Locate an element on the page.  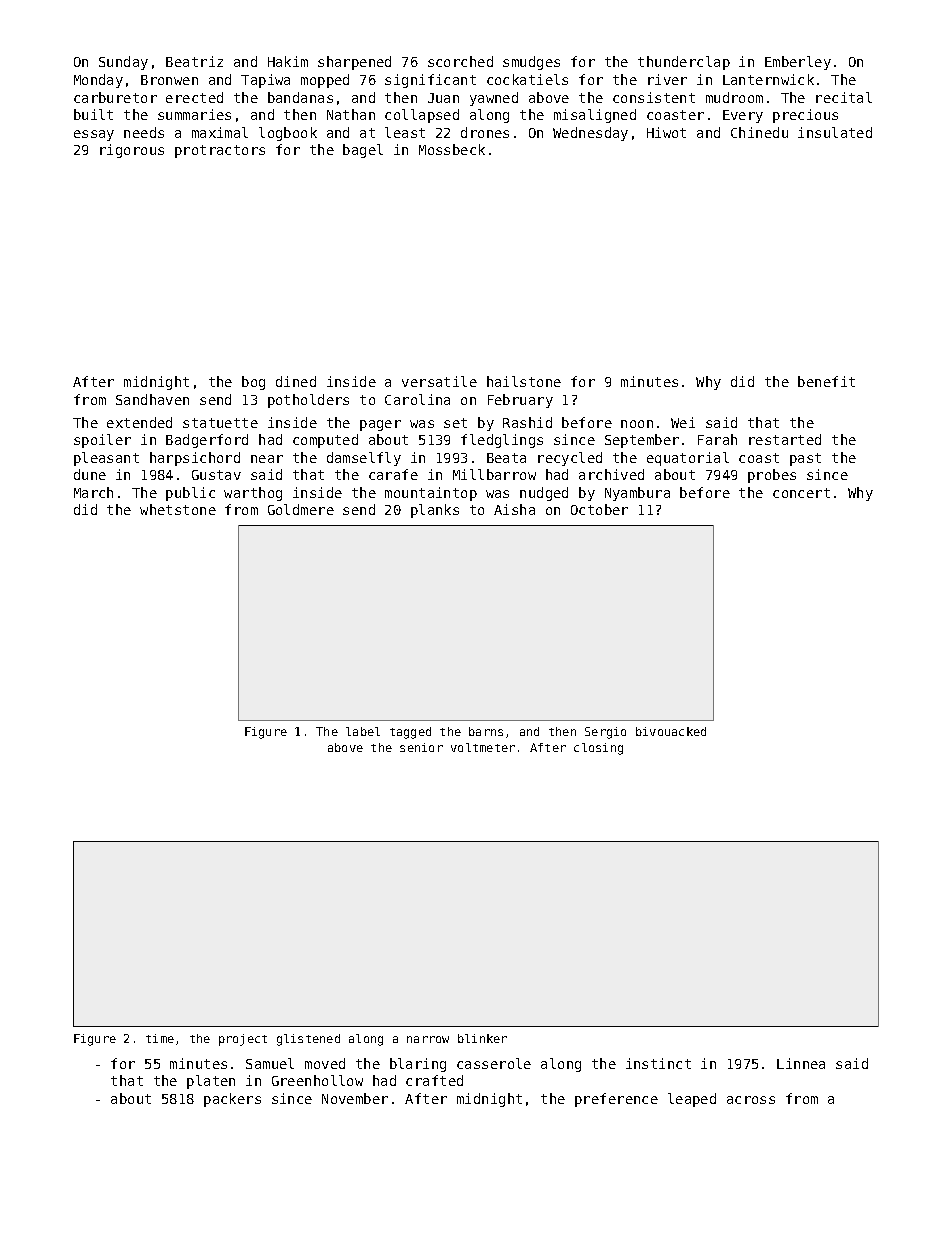
Wednesday is located at coordinates (590, 134).
